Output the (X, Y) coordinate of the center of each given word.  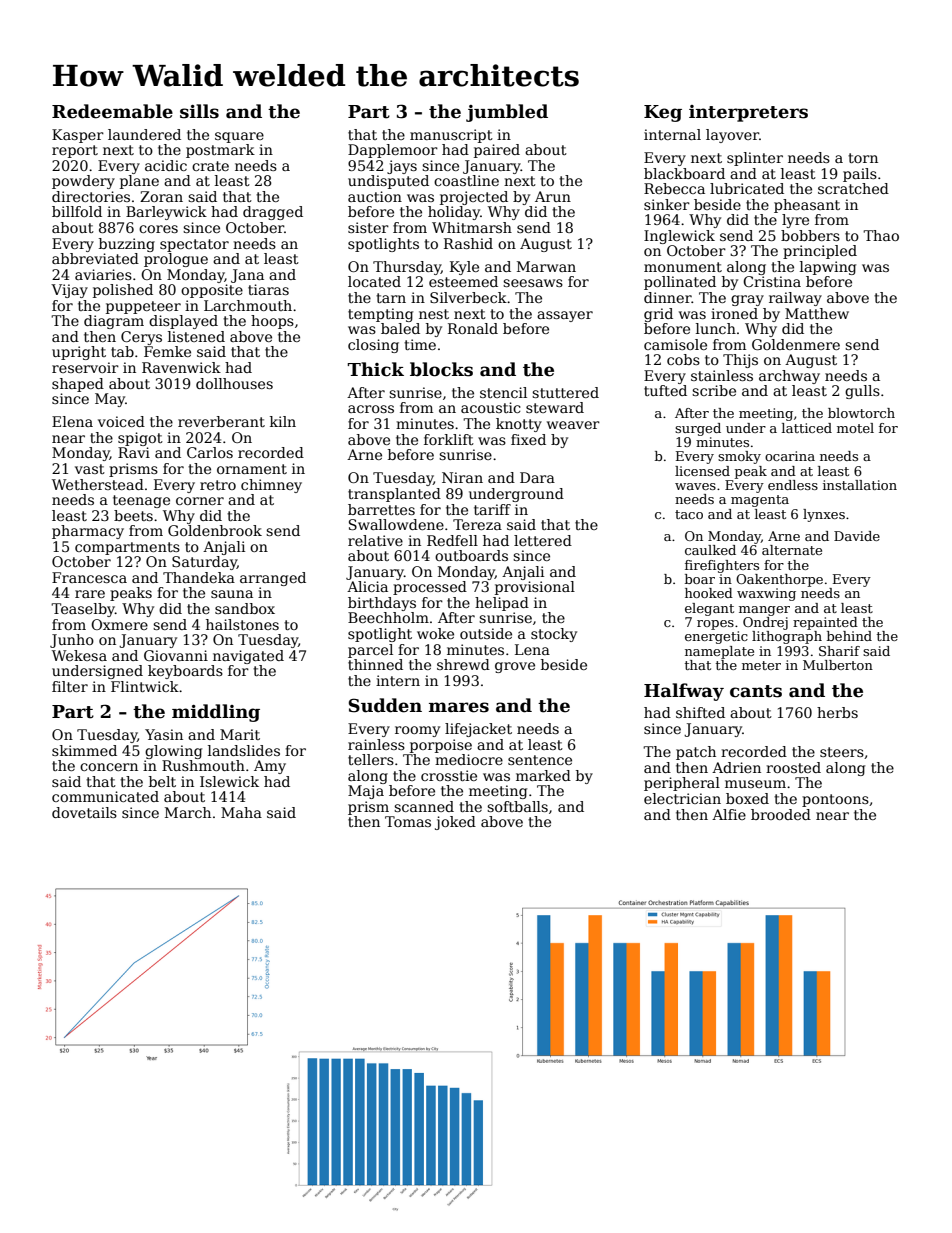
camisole (675, 344)
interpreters (748, 113)
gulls (862, 392)
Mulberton (838, 665)
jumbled (507, 113)
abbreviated (95, 258)
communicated (105, 796)
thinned (375, 664)
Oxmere (119, 624)
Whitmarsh (472, 227)
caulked (710, 550)
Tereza (477, 524)
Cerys (141, 338)
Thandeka (199, 577)
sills (199, 111)
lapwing (828, 268)
